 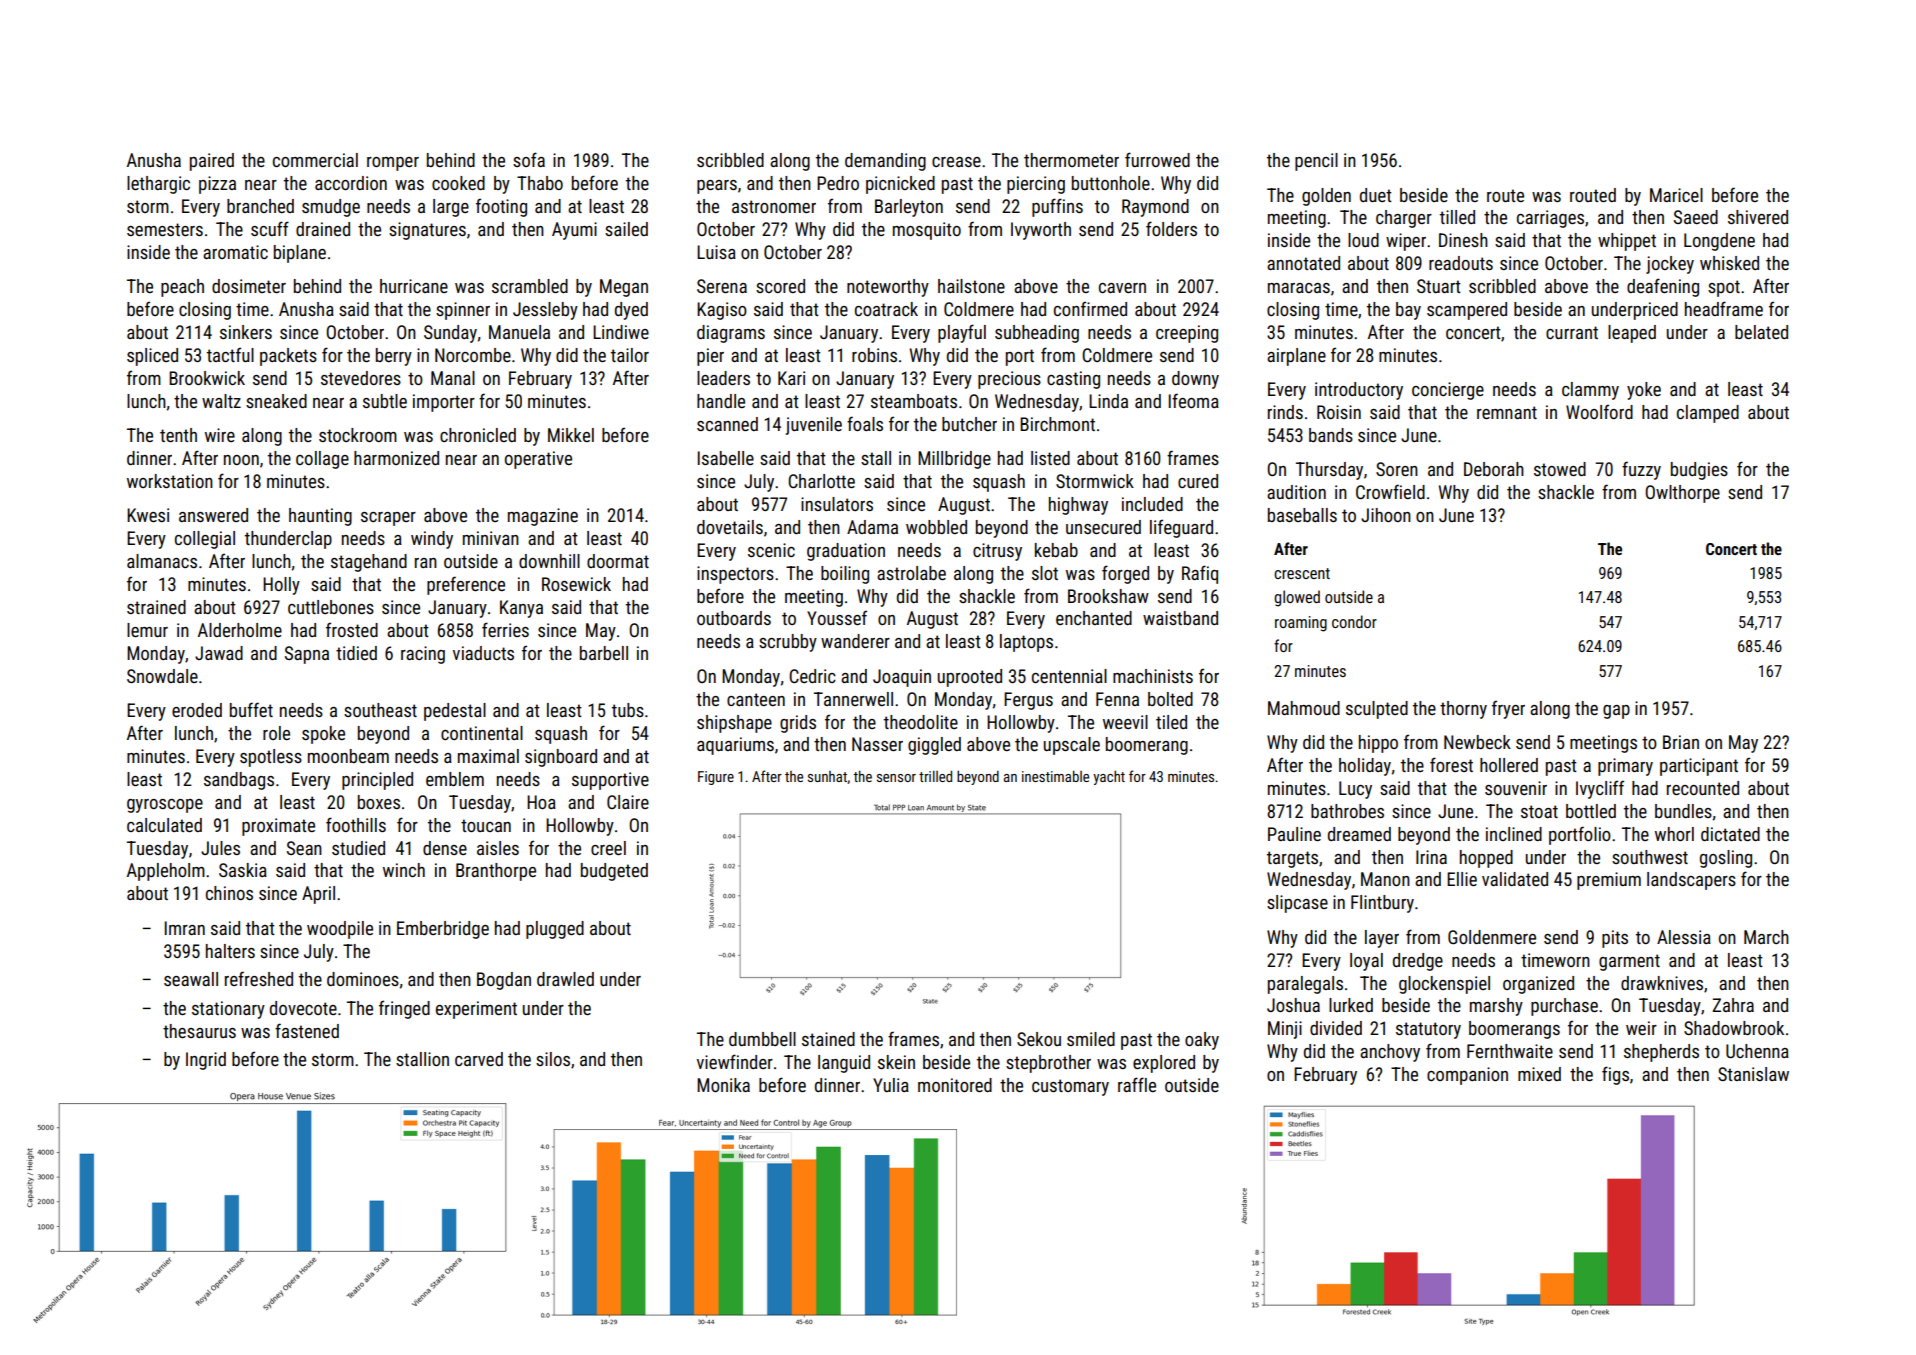 I want to click on hopped, so click(x=1486, y=859).
